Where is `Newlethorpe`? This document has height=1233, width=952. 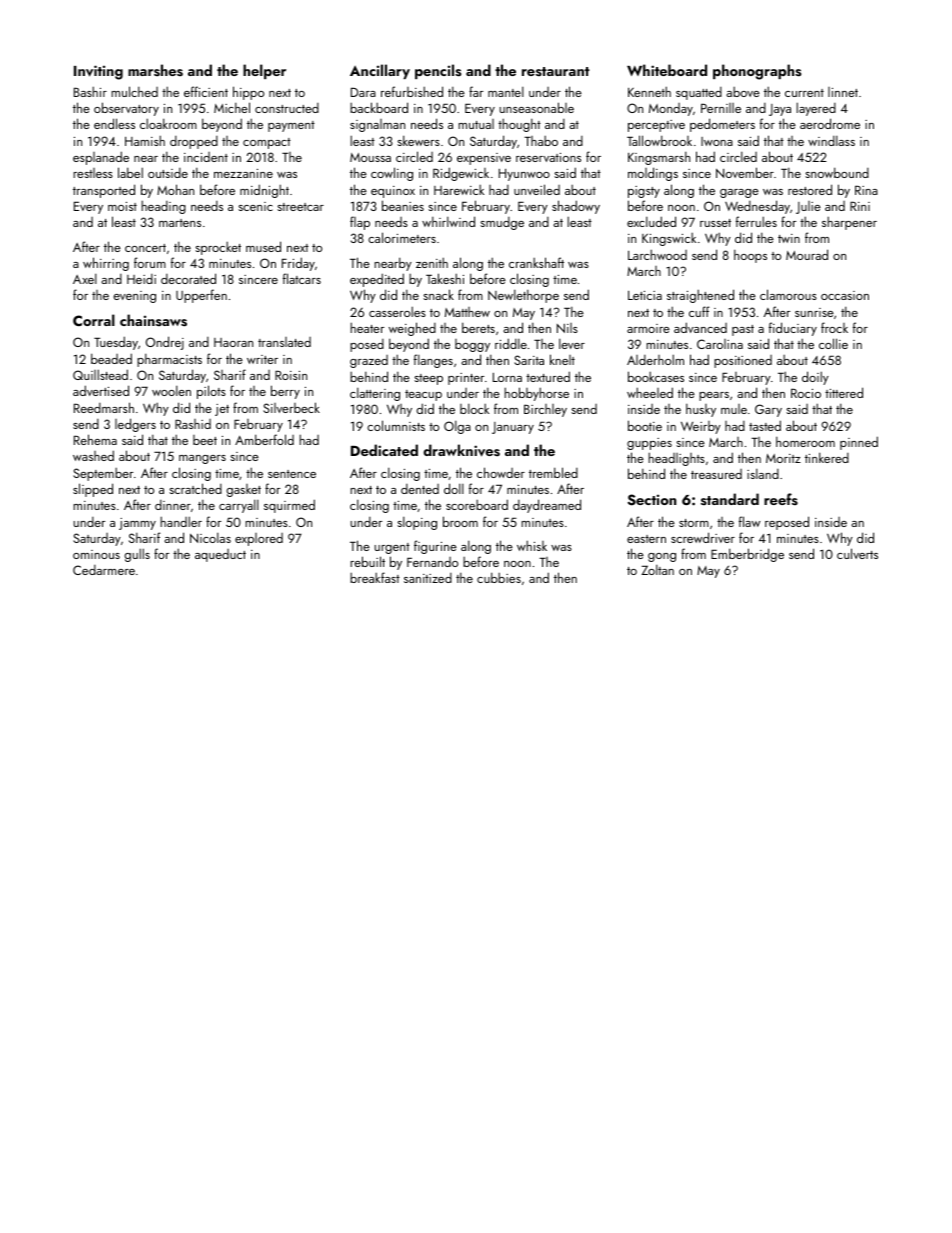
Newlethorpe is located at coordinates (523, 296).
